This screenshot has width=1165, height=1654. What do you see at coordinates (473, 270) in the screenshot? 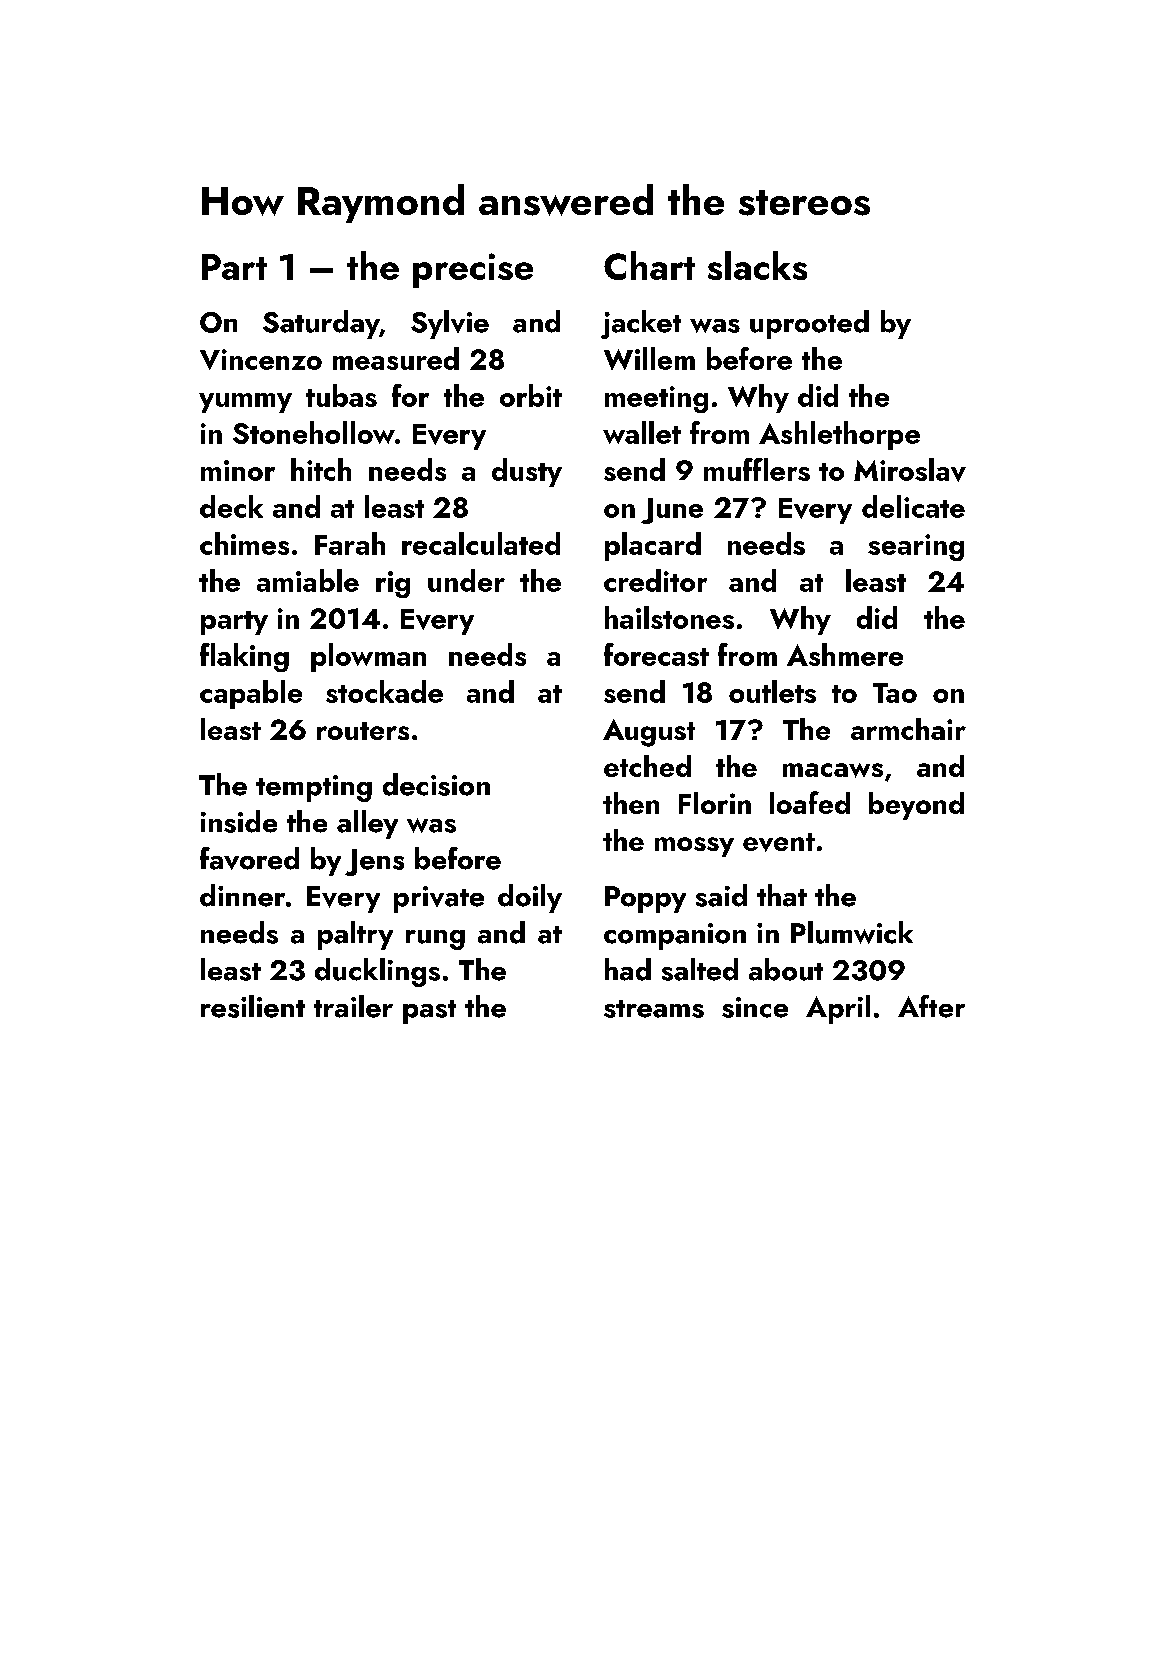
I see `precise` at bounding box center [473, 270].
